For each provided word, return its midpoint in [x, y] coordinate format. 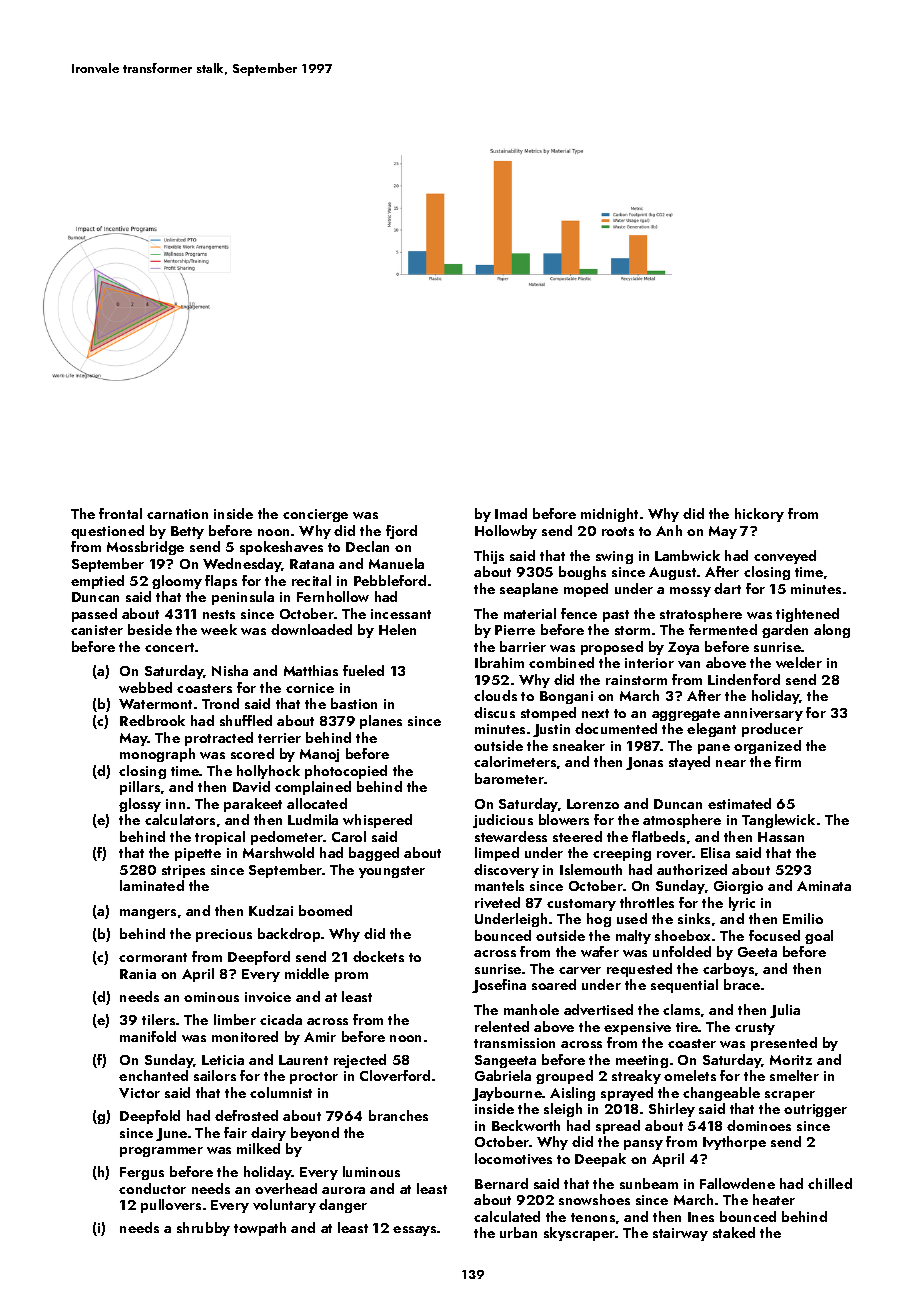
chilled [830, 1183]
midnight [609, 515]
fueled [363, 670]
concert [169, 647]
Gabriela [503, 1075]
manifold [148, 1036]
